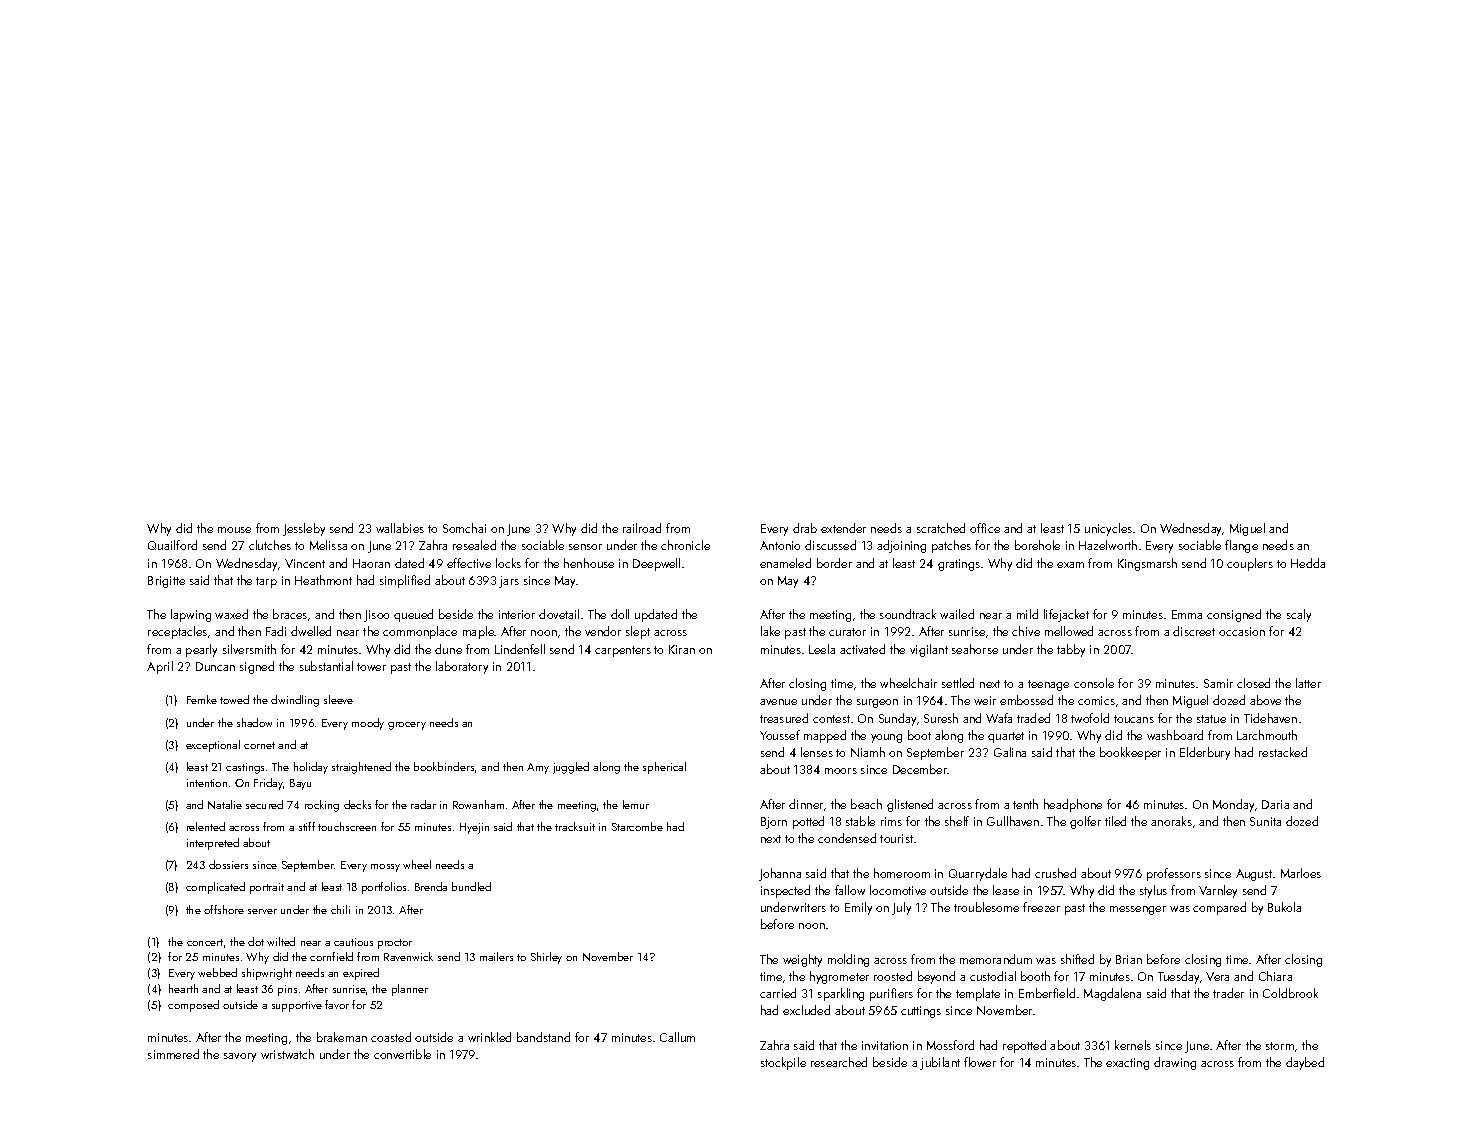 The width and height of the image is (1475, 1140). I want to click on convertible, so click(402, 1054).
